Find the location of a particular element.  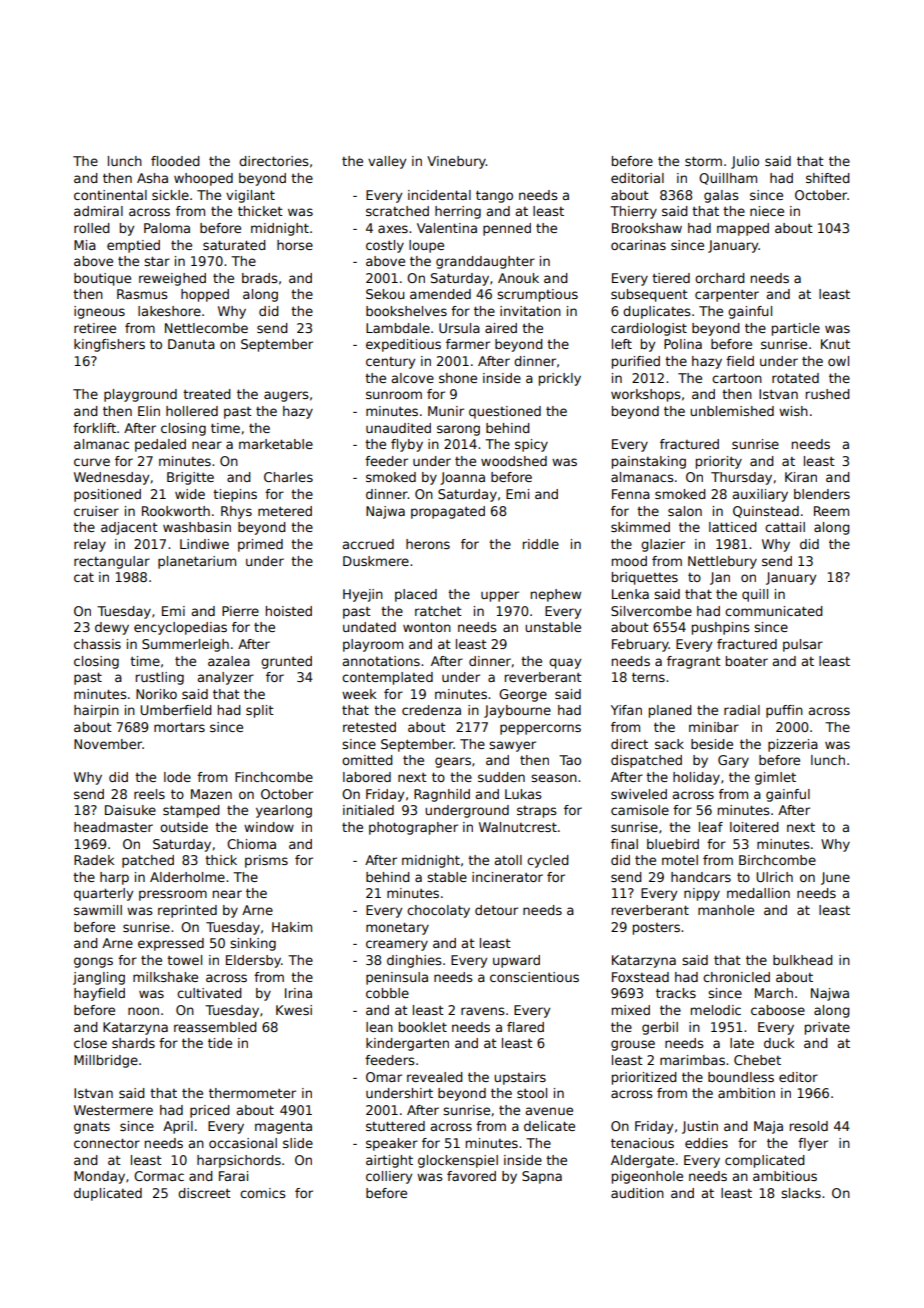

occasional is located at coordinates (243, 1143).
